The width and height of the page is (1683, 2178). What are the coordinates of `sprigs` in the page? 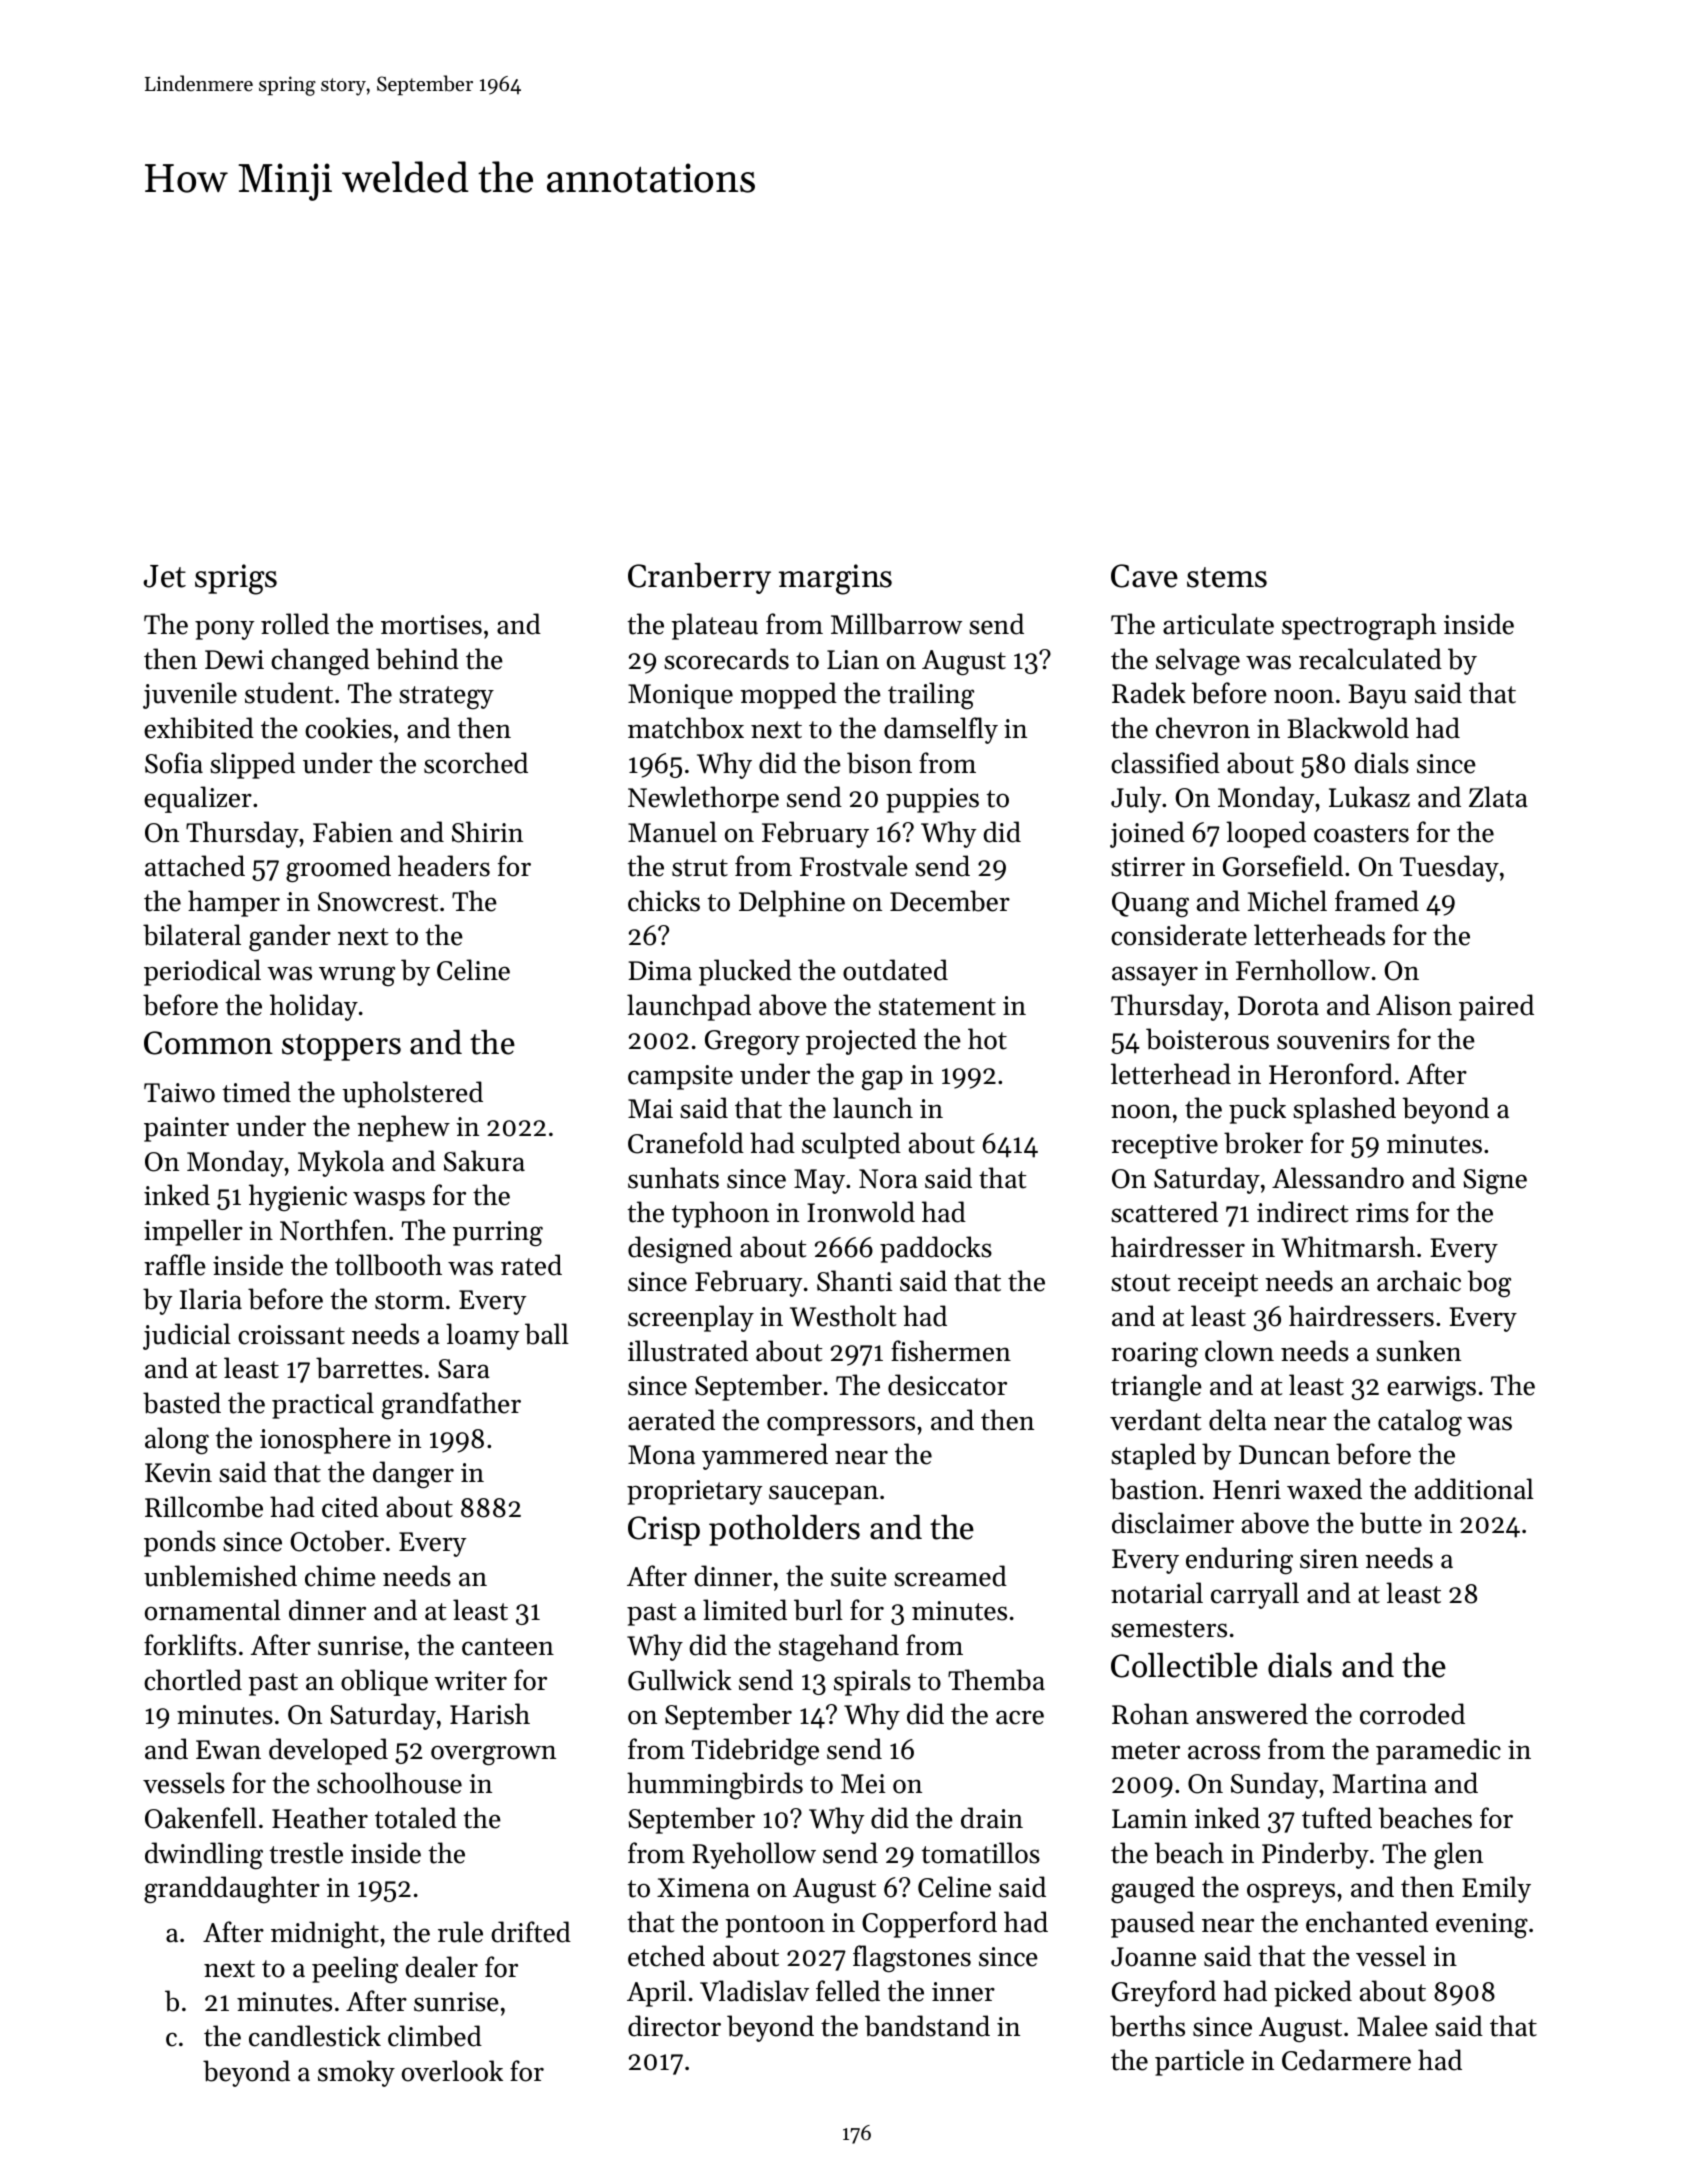 It's located at (236, 579).
